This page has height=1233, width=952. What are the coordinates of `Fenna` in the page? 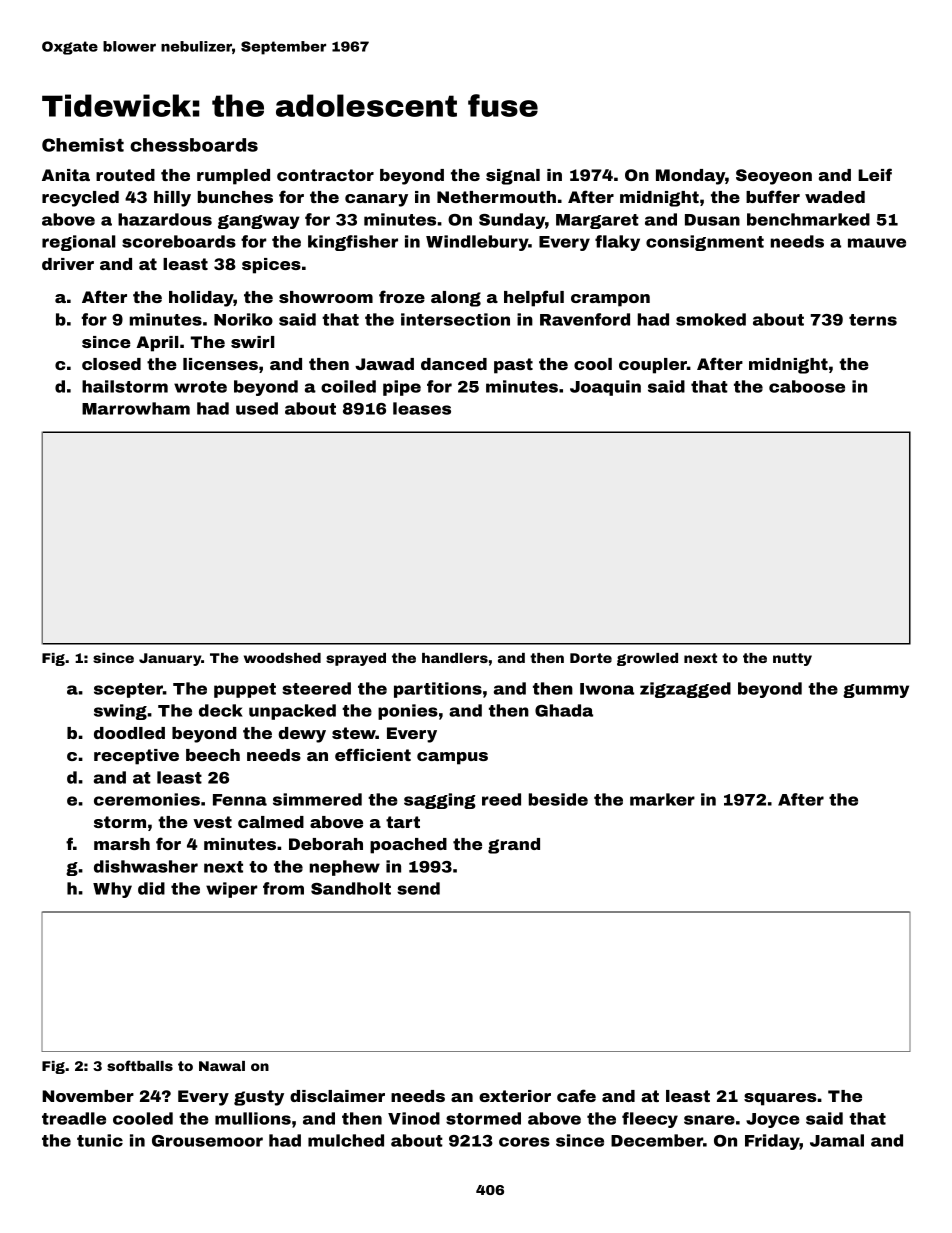 It's located at (240, 800).
